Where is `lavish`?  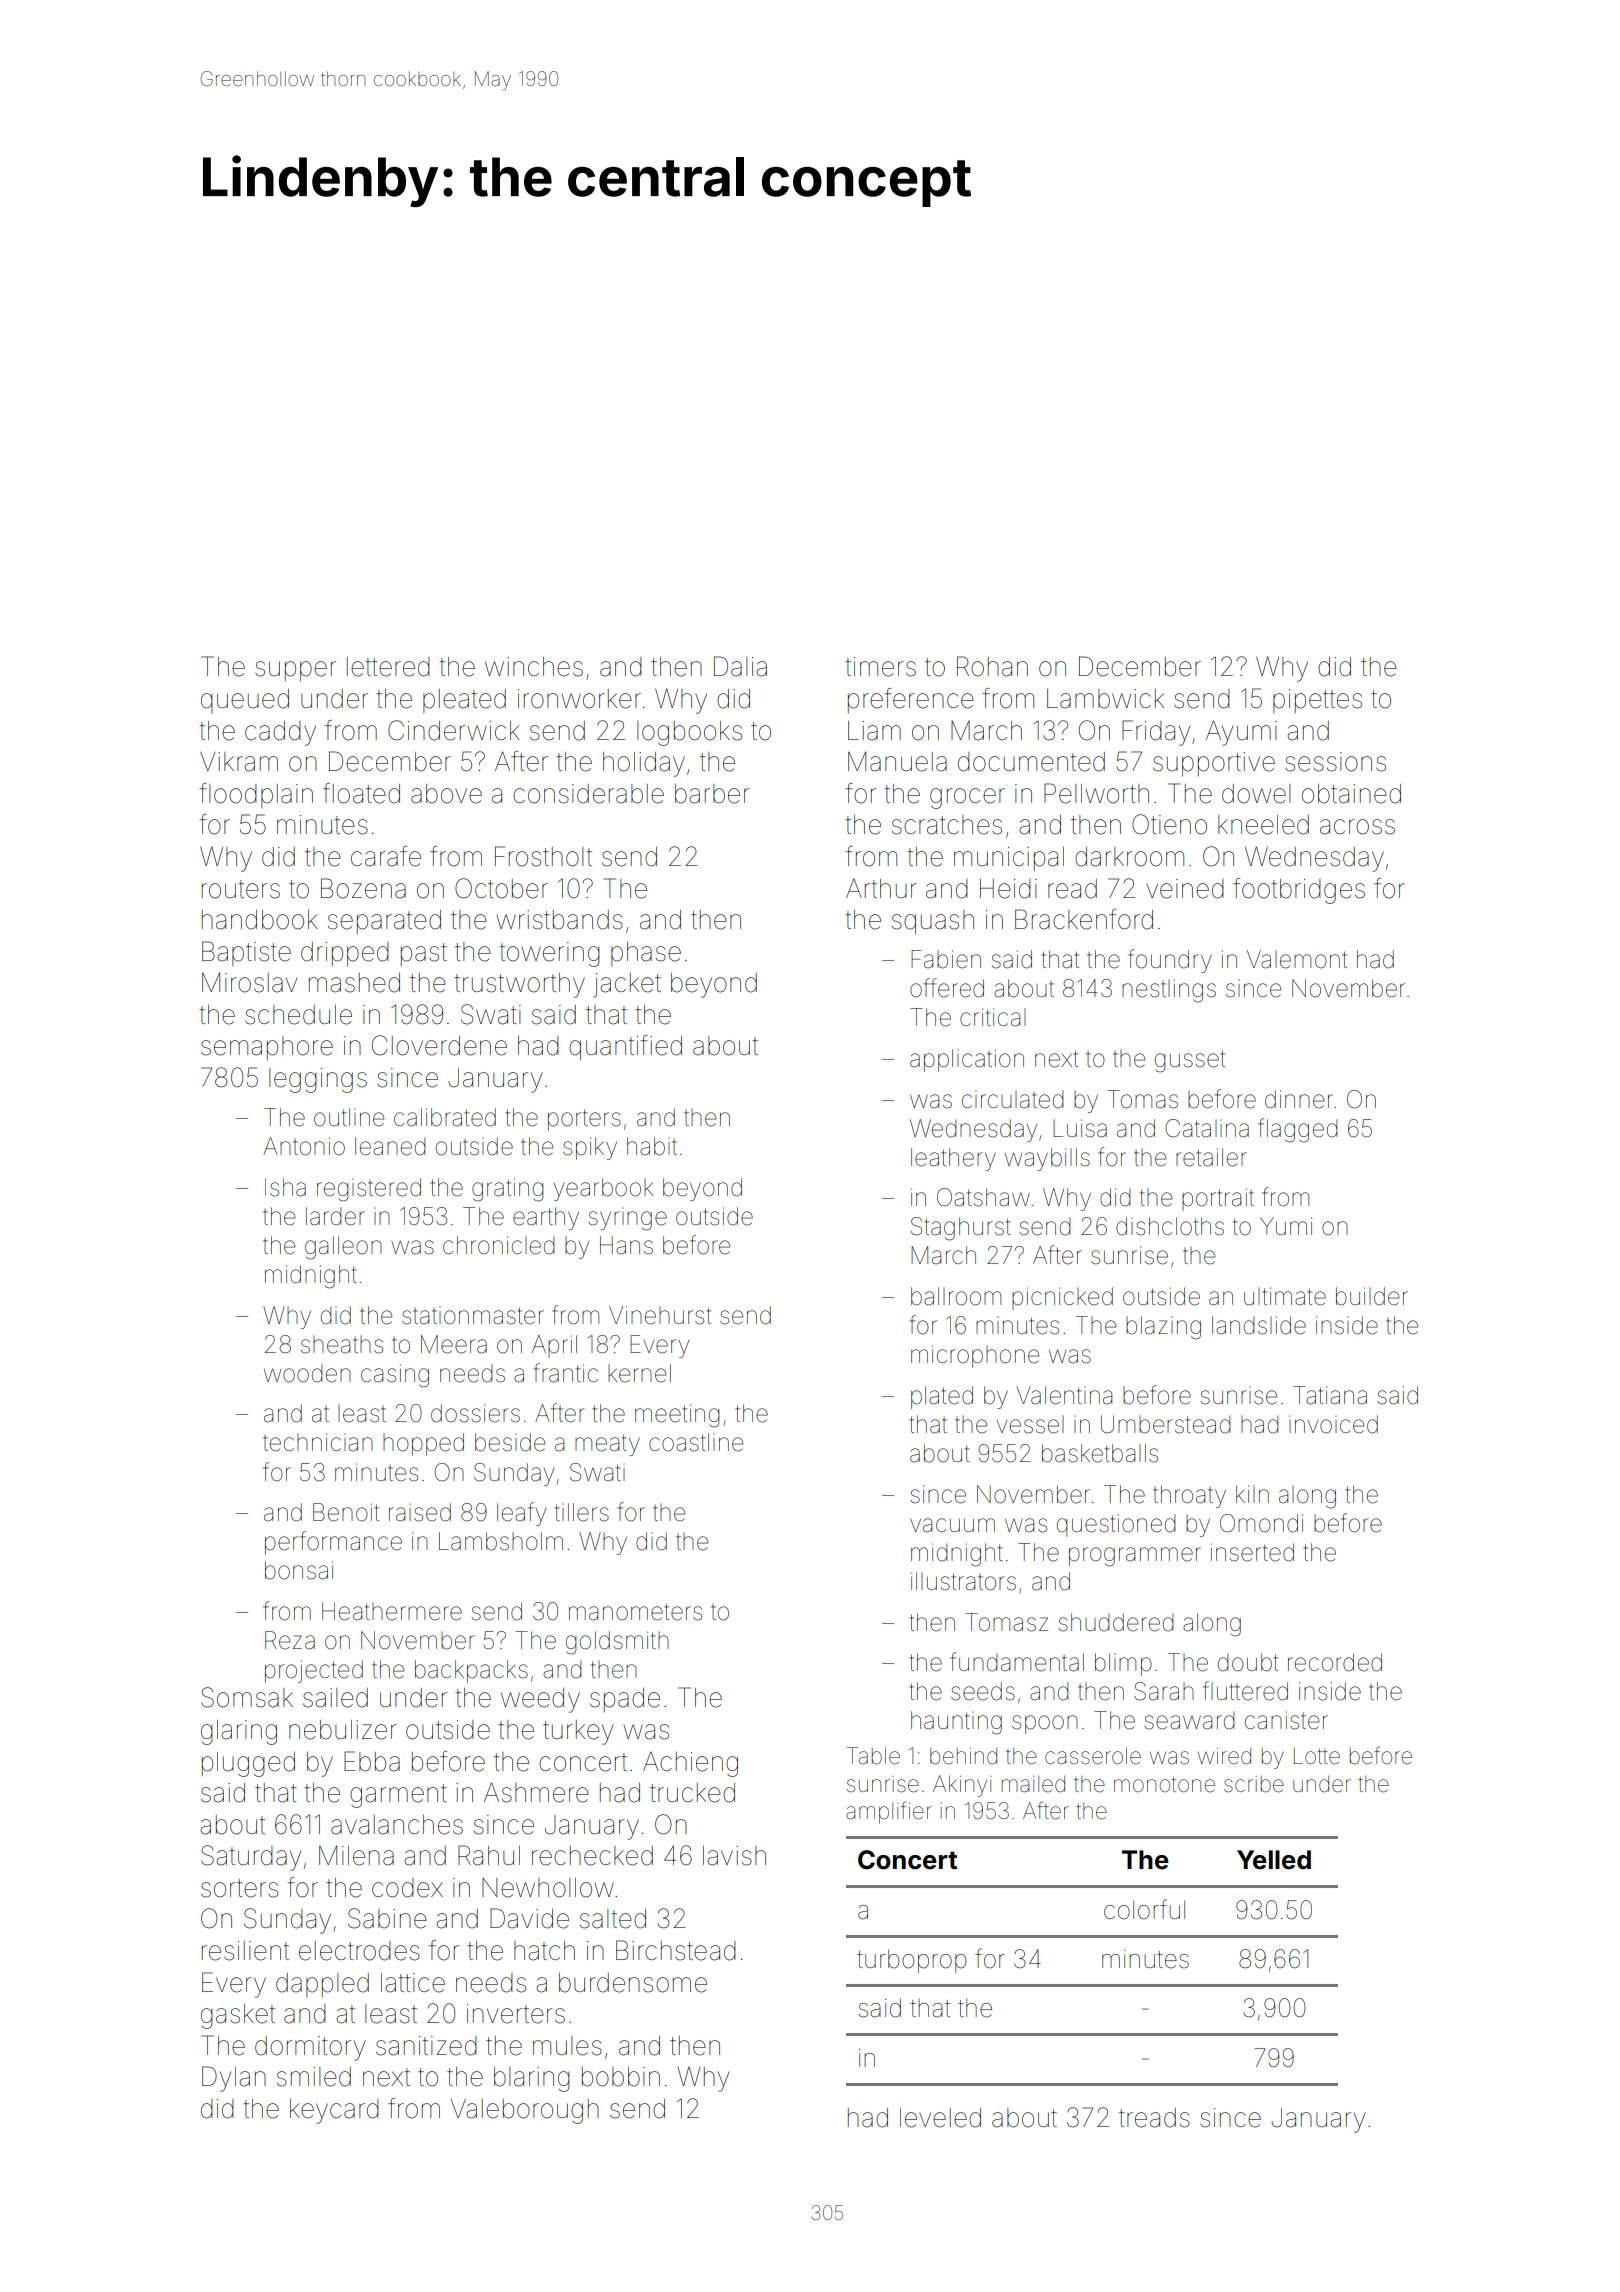 lavish is located at coordinates (734, 1856).
